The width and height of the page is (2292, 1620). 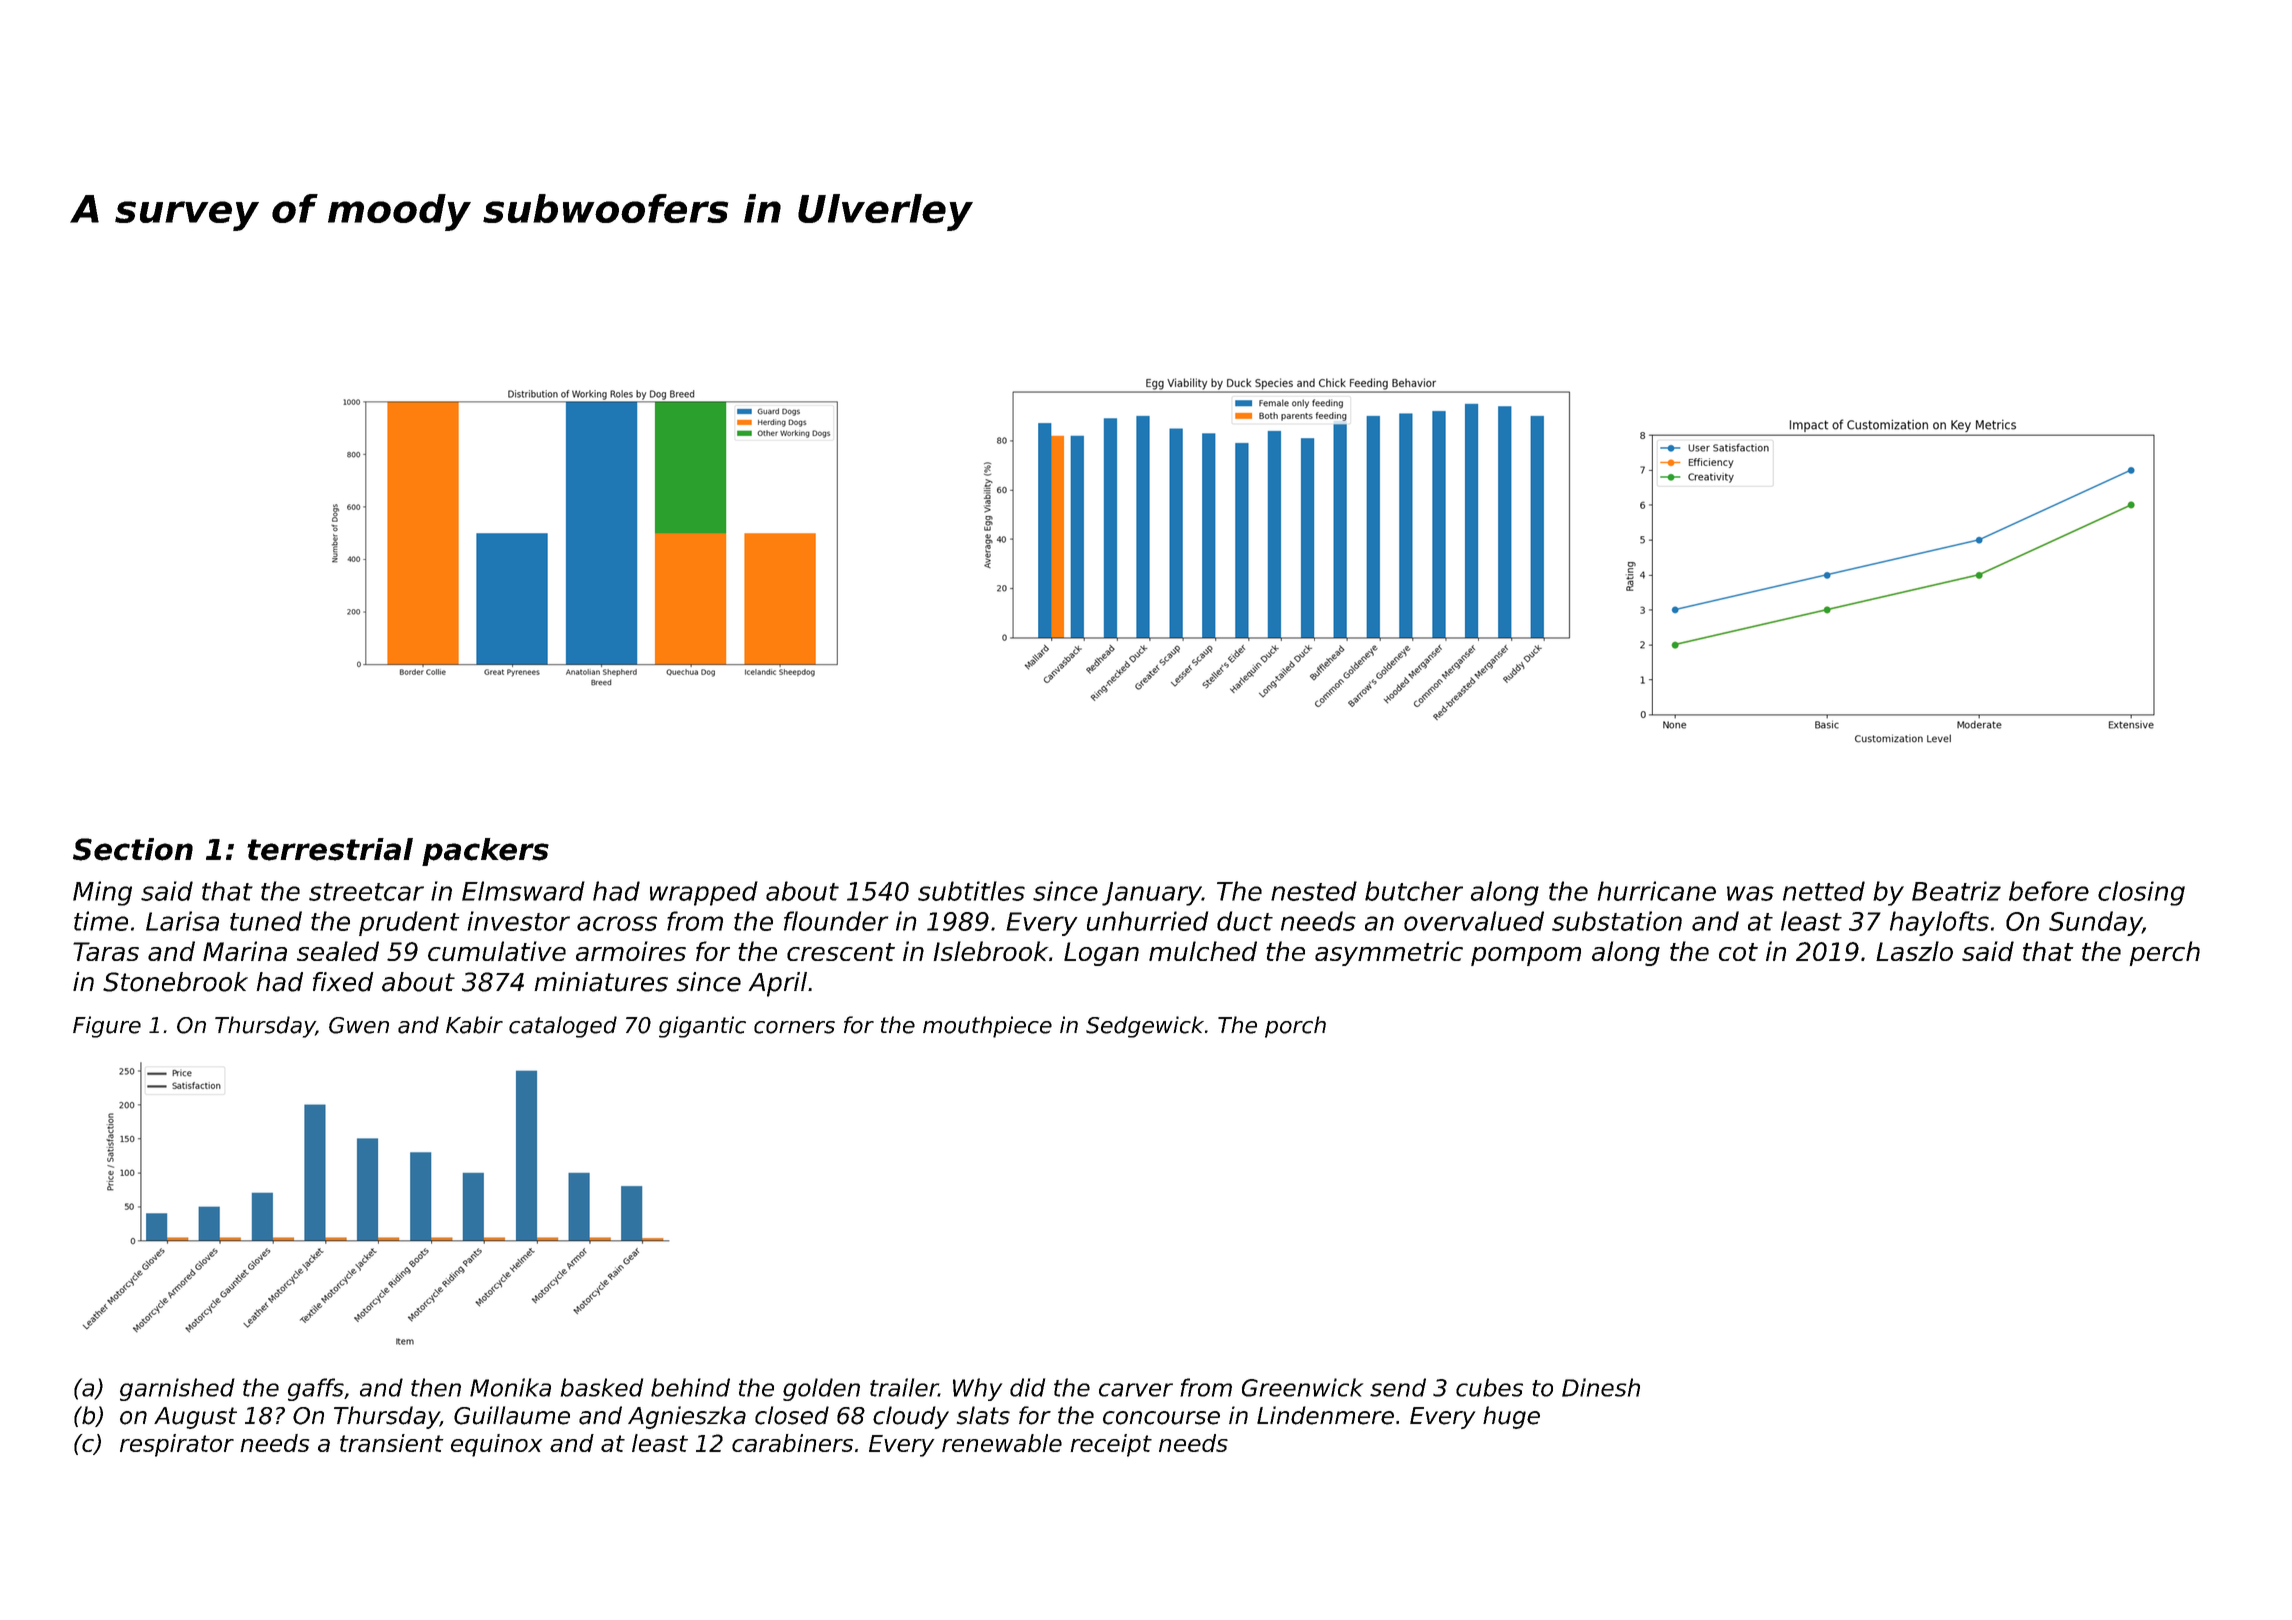 I want to click on wrapped, so click(x=704, y=893).
